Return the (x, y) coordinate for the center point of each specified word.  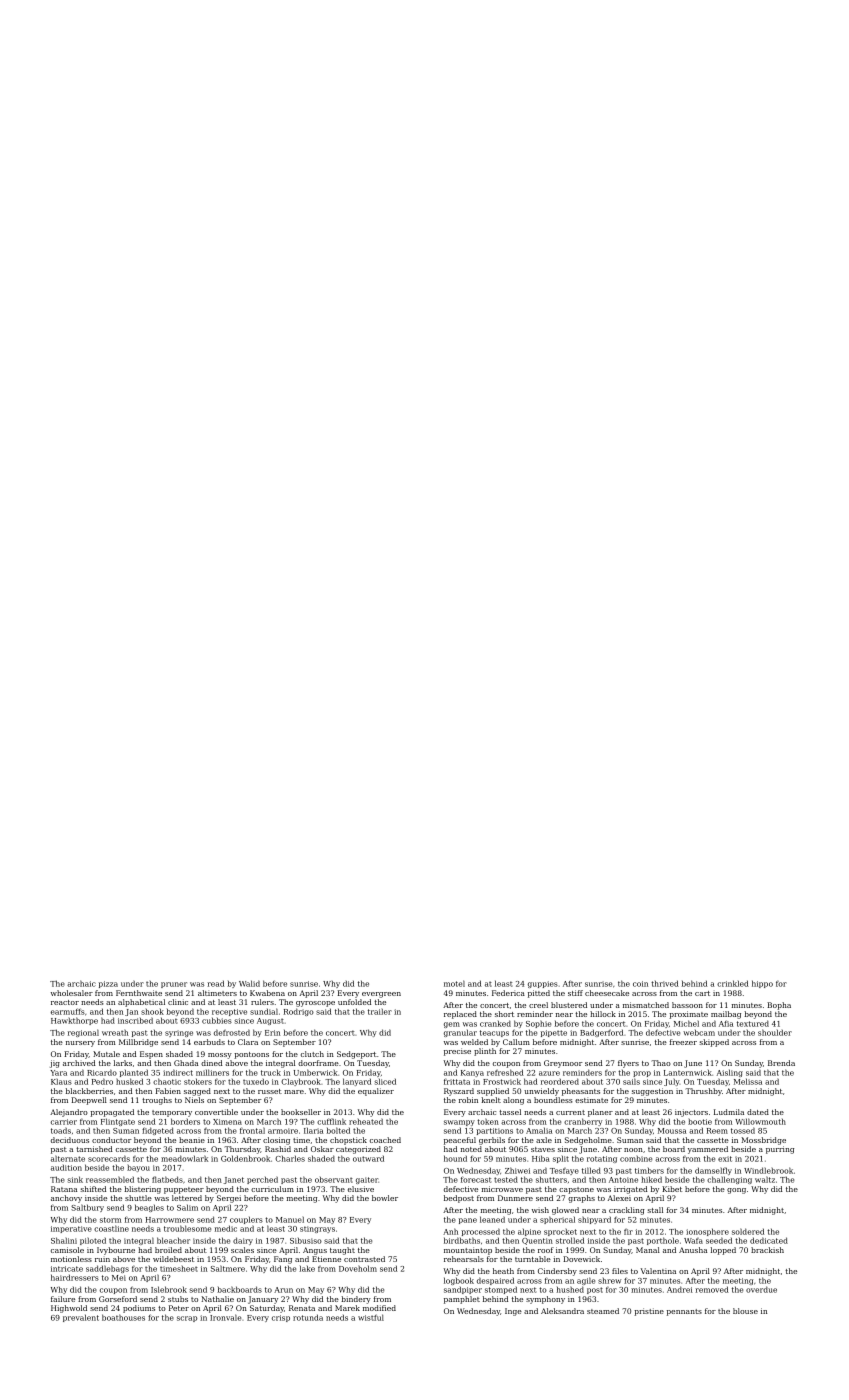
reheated (366, 1122)
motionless (71, 1259)
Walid (249, 983)
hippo (762, 984)
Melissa (748, 1081)
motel (454, 983)
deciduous (70, 1140)
